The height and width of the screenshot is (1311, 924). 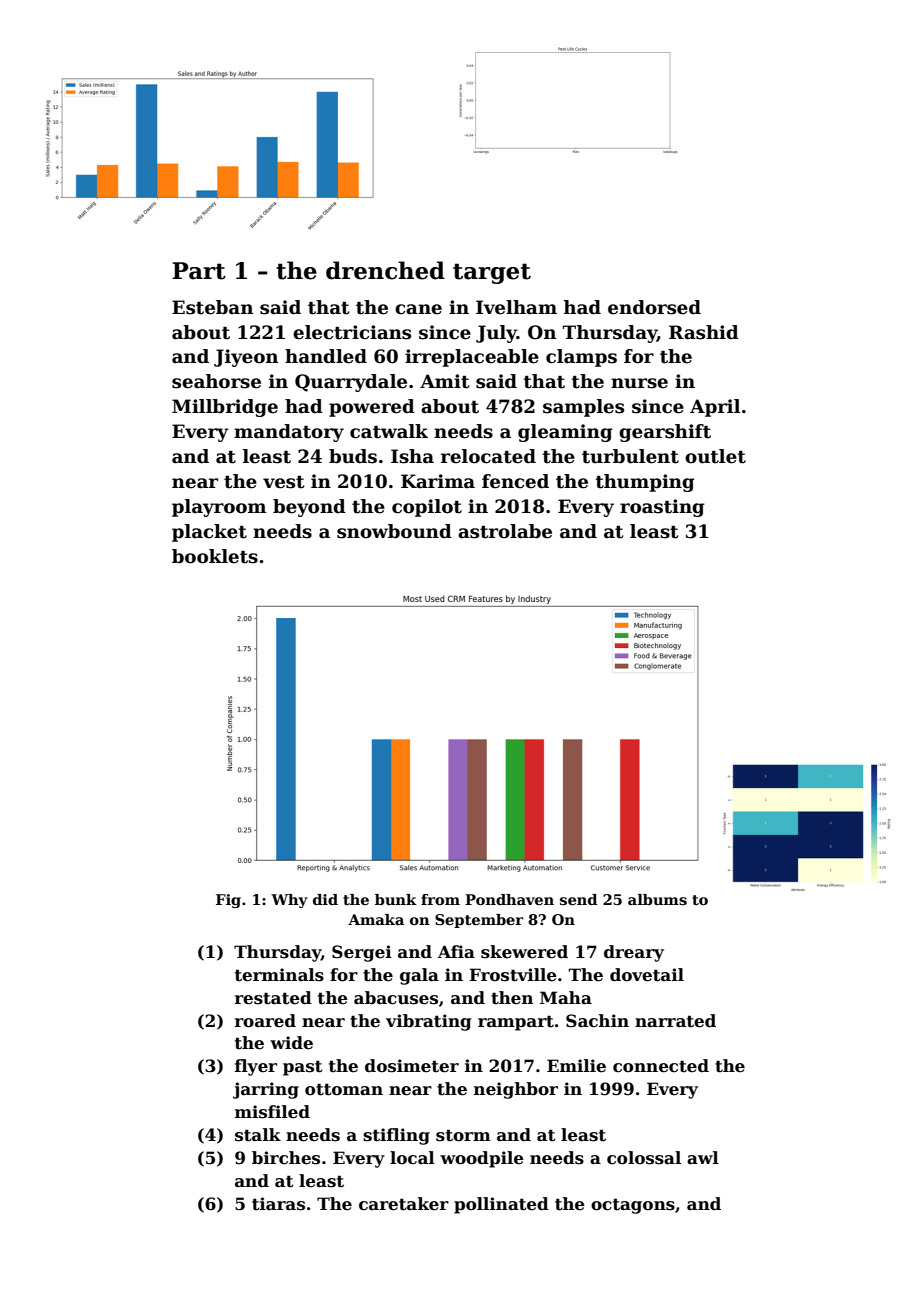 I want to click on gearshift, so click(x=665, y=433).
